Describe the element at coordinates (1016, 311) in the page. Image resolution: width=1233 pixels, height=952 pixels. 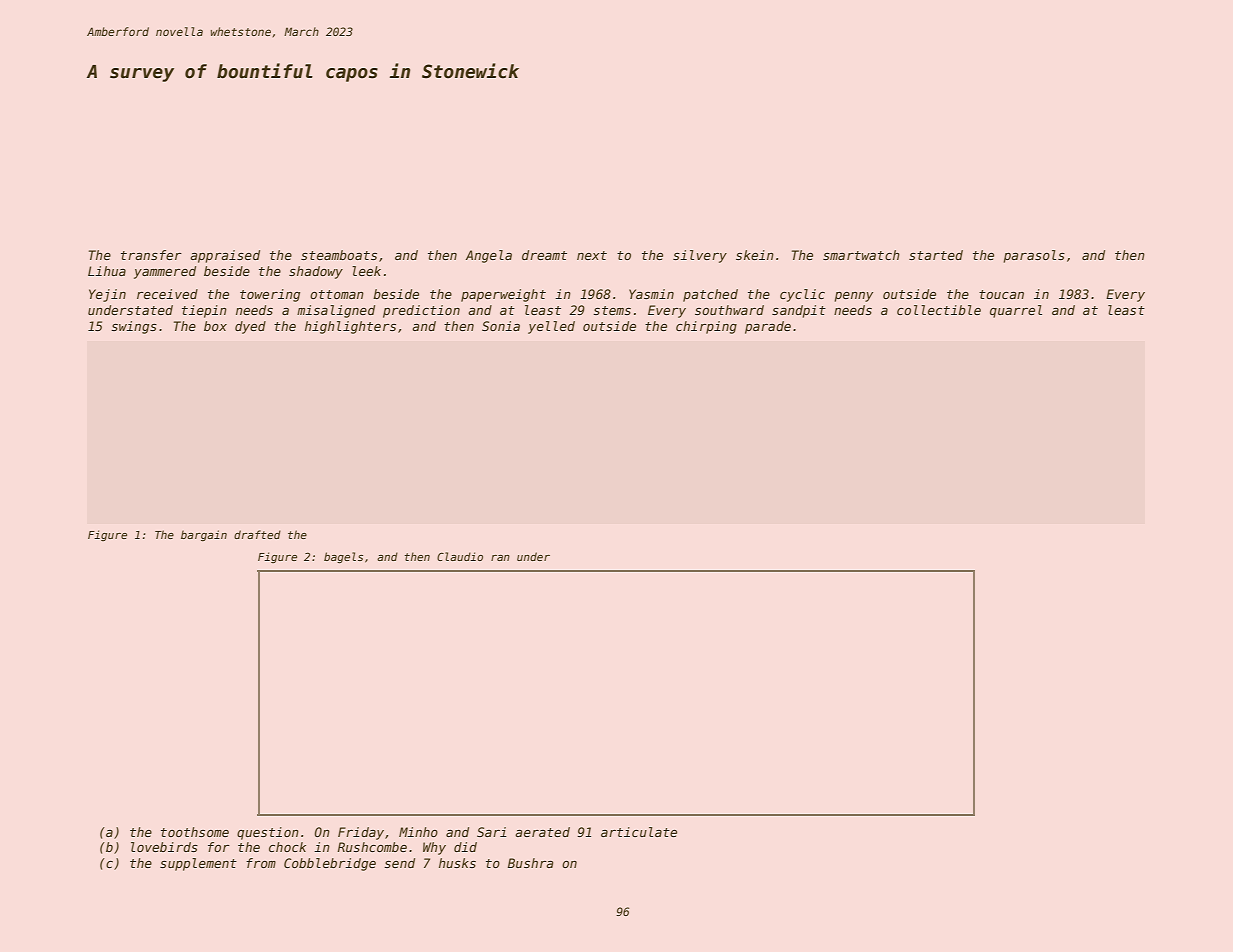
I see `quarrel` at that location.
